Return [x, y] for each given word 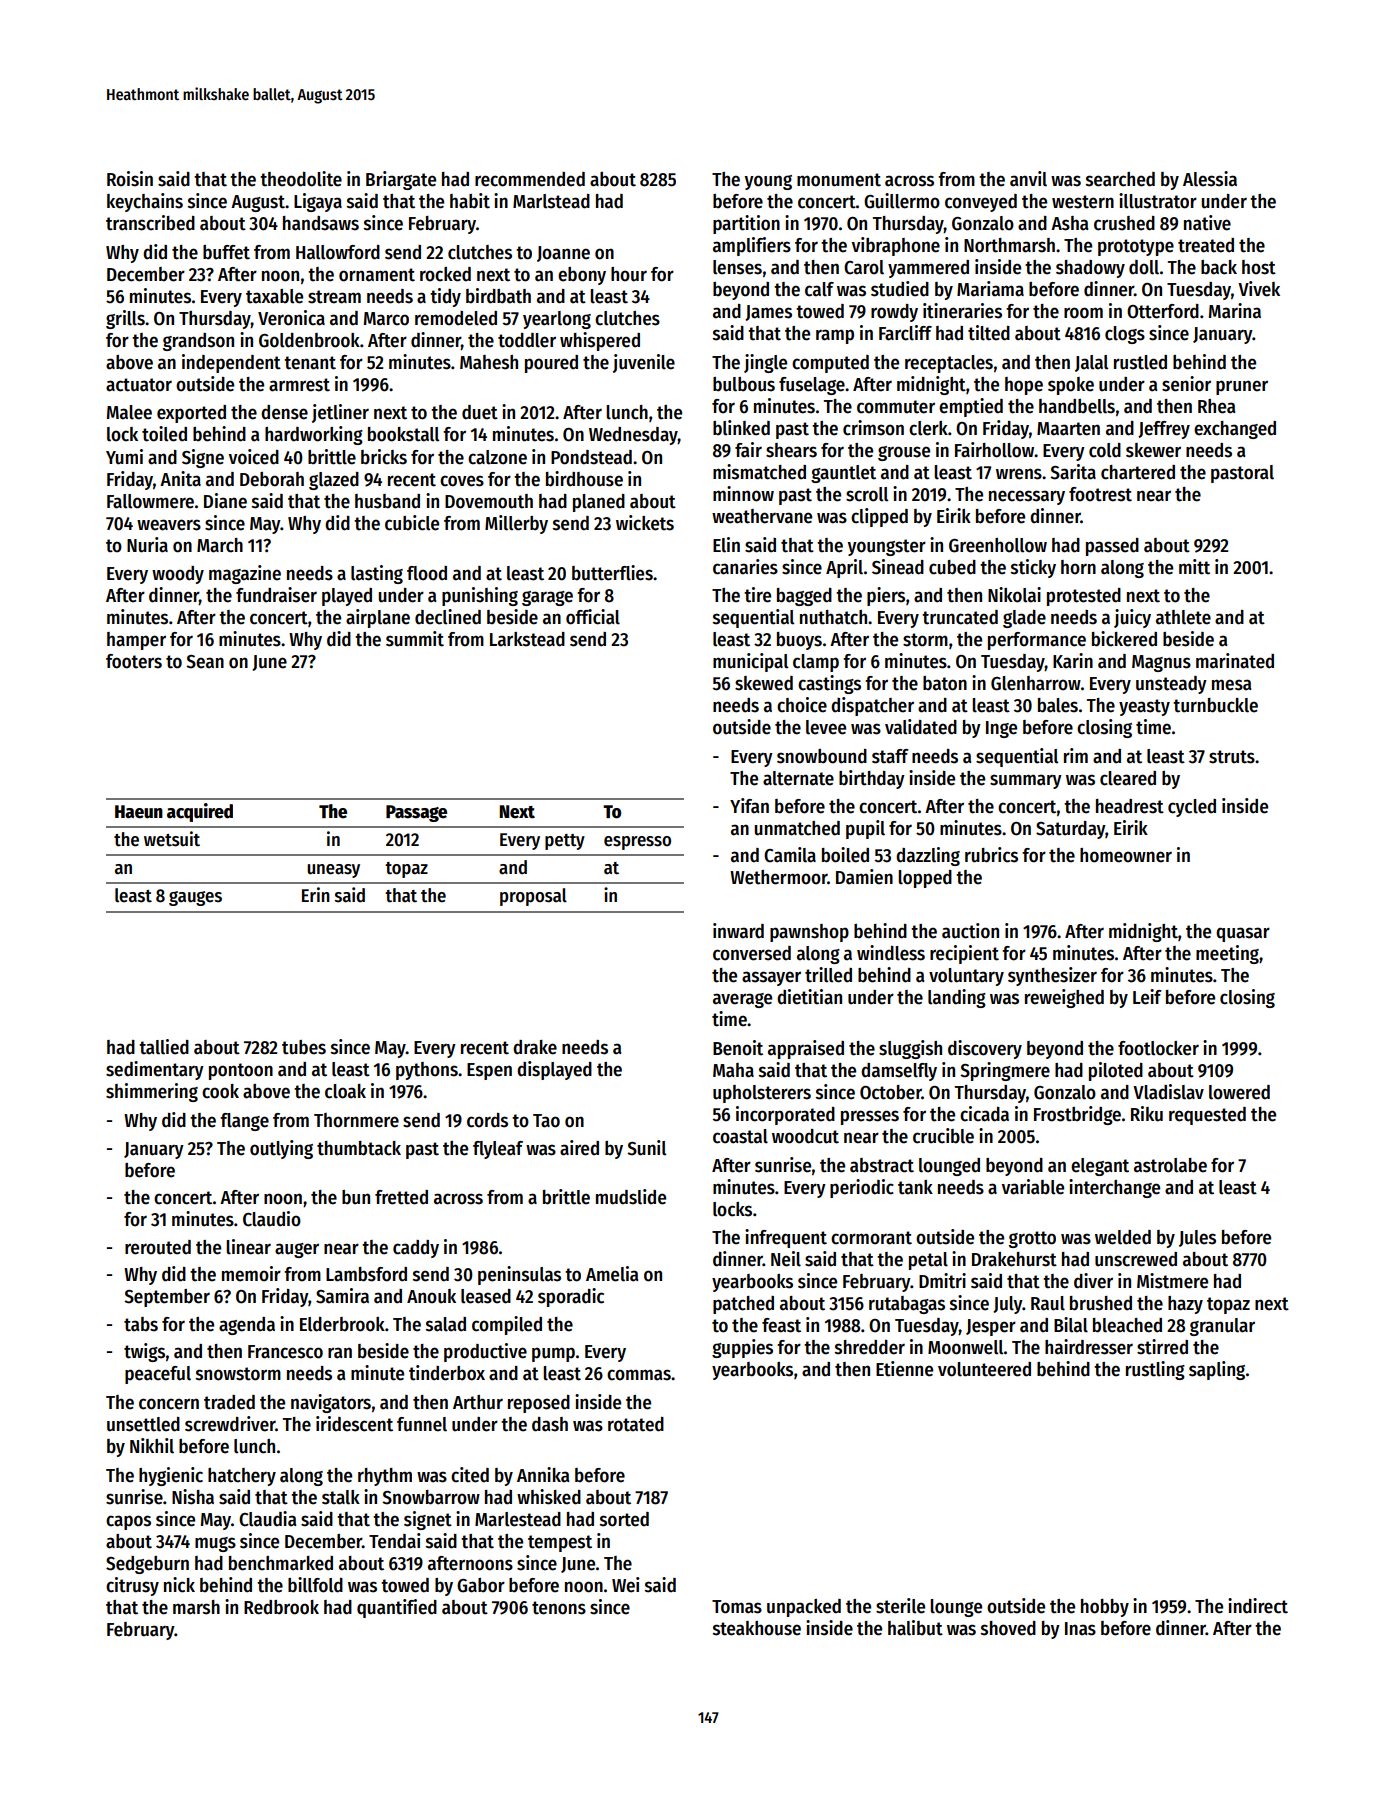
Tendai [395, 1541]
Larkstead [527, 639]
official [593, 617]
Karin [1073, 661]
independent [231, 363]
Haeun [139, 812]
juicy [1132, 618]
